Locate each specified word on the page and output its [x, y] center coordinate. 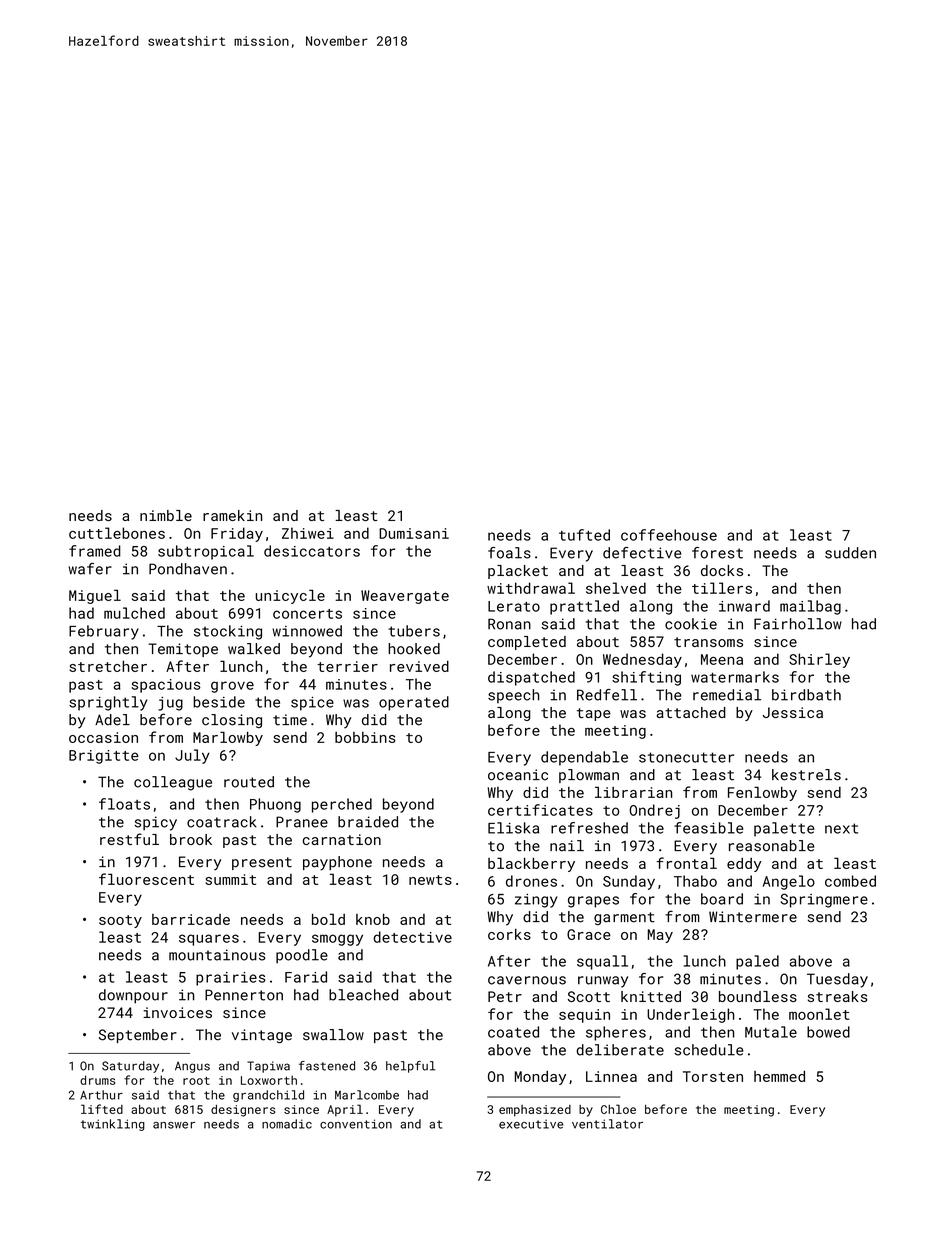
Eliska [513, 828]
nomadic [287, 1124]
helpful [410, 1067]
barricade [191, 919]
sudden [850, 553]
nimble [166, 515]
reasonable [772, 846]
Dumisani [414, 533]
